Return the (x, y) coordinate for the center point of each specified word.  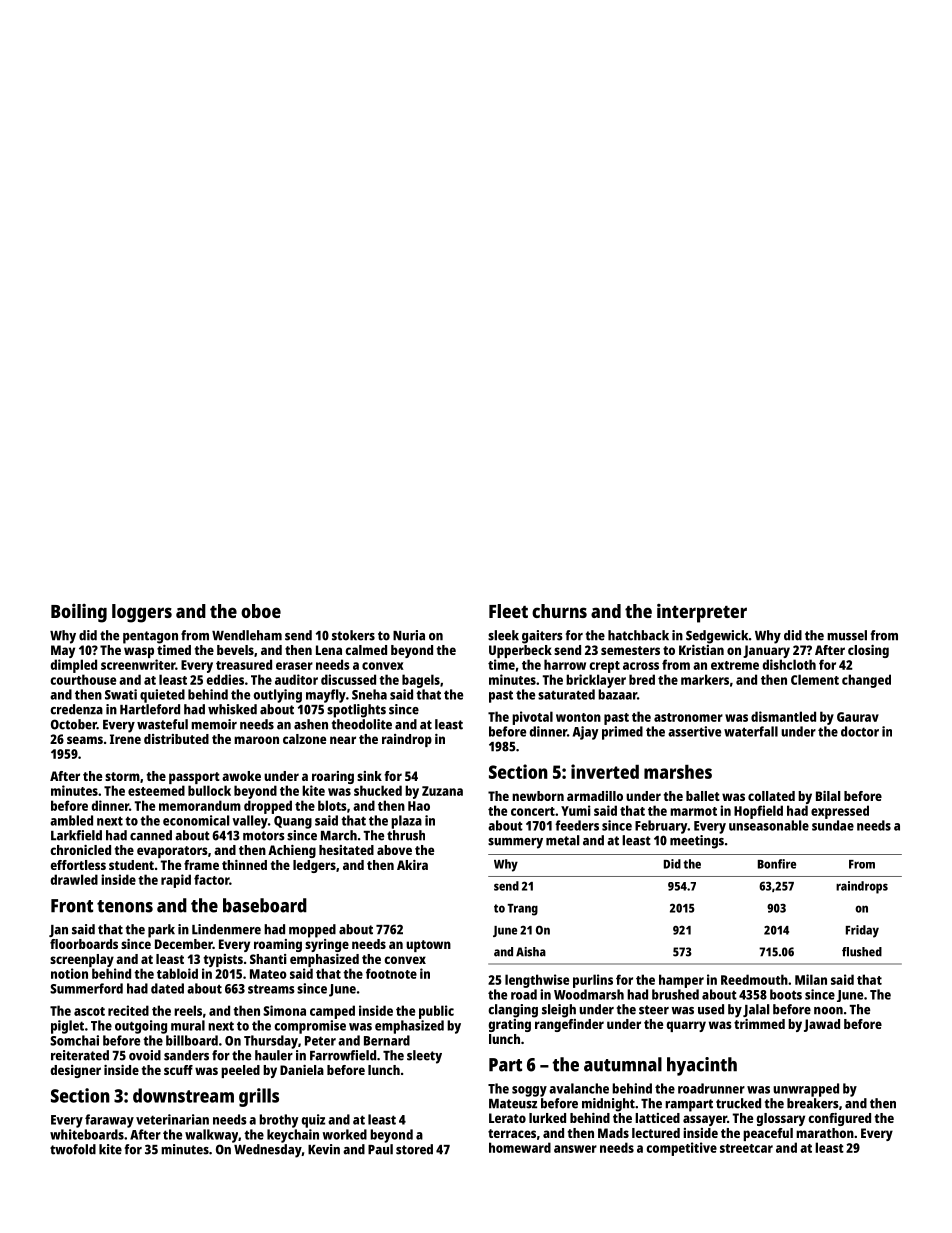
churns (559, 611)
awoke (241, 776)
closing (868, 651)
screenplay (82, 960)
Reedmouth (754, 979)
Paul (380, 1149)
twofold (73, 1149)
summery (515, 843)
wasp (139, 652)
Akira (412, 865)
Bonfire (777, 864)
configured (839, 1119)
